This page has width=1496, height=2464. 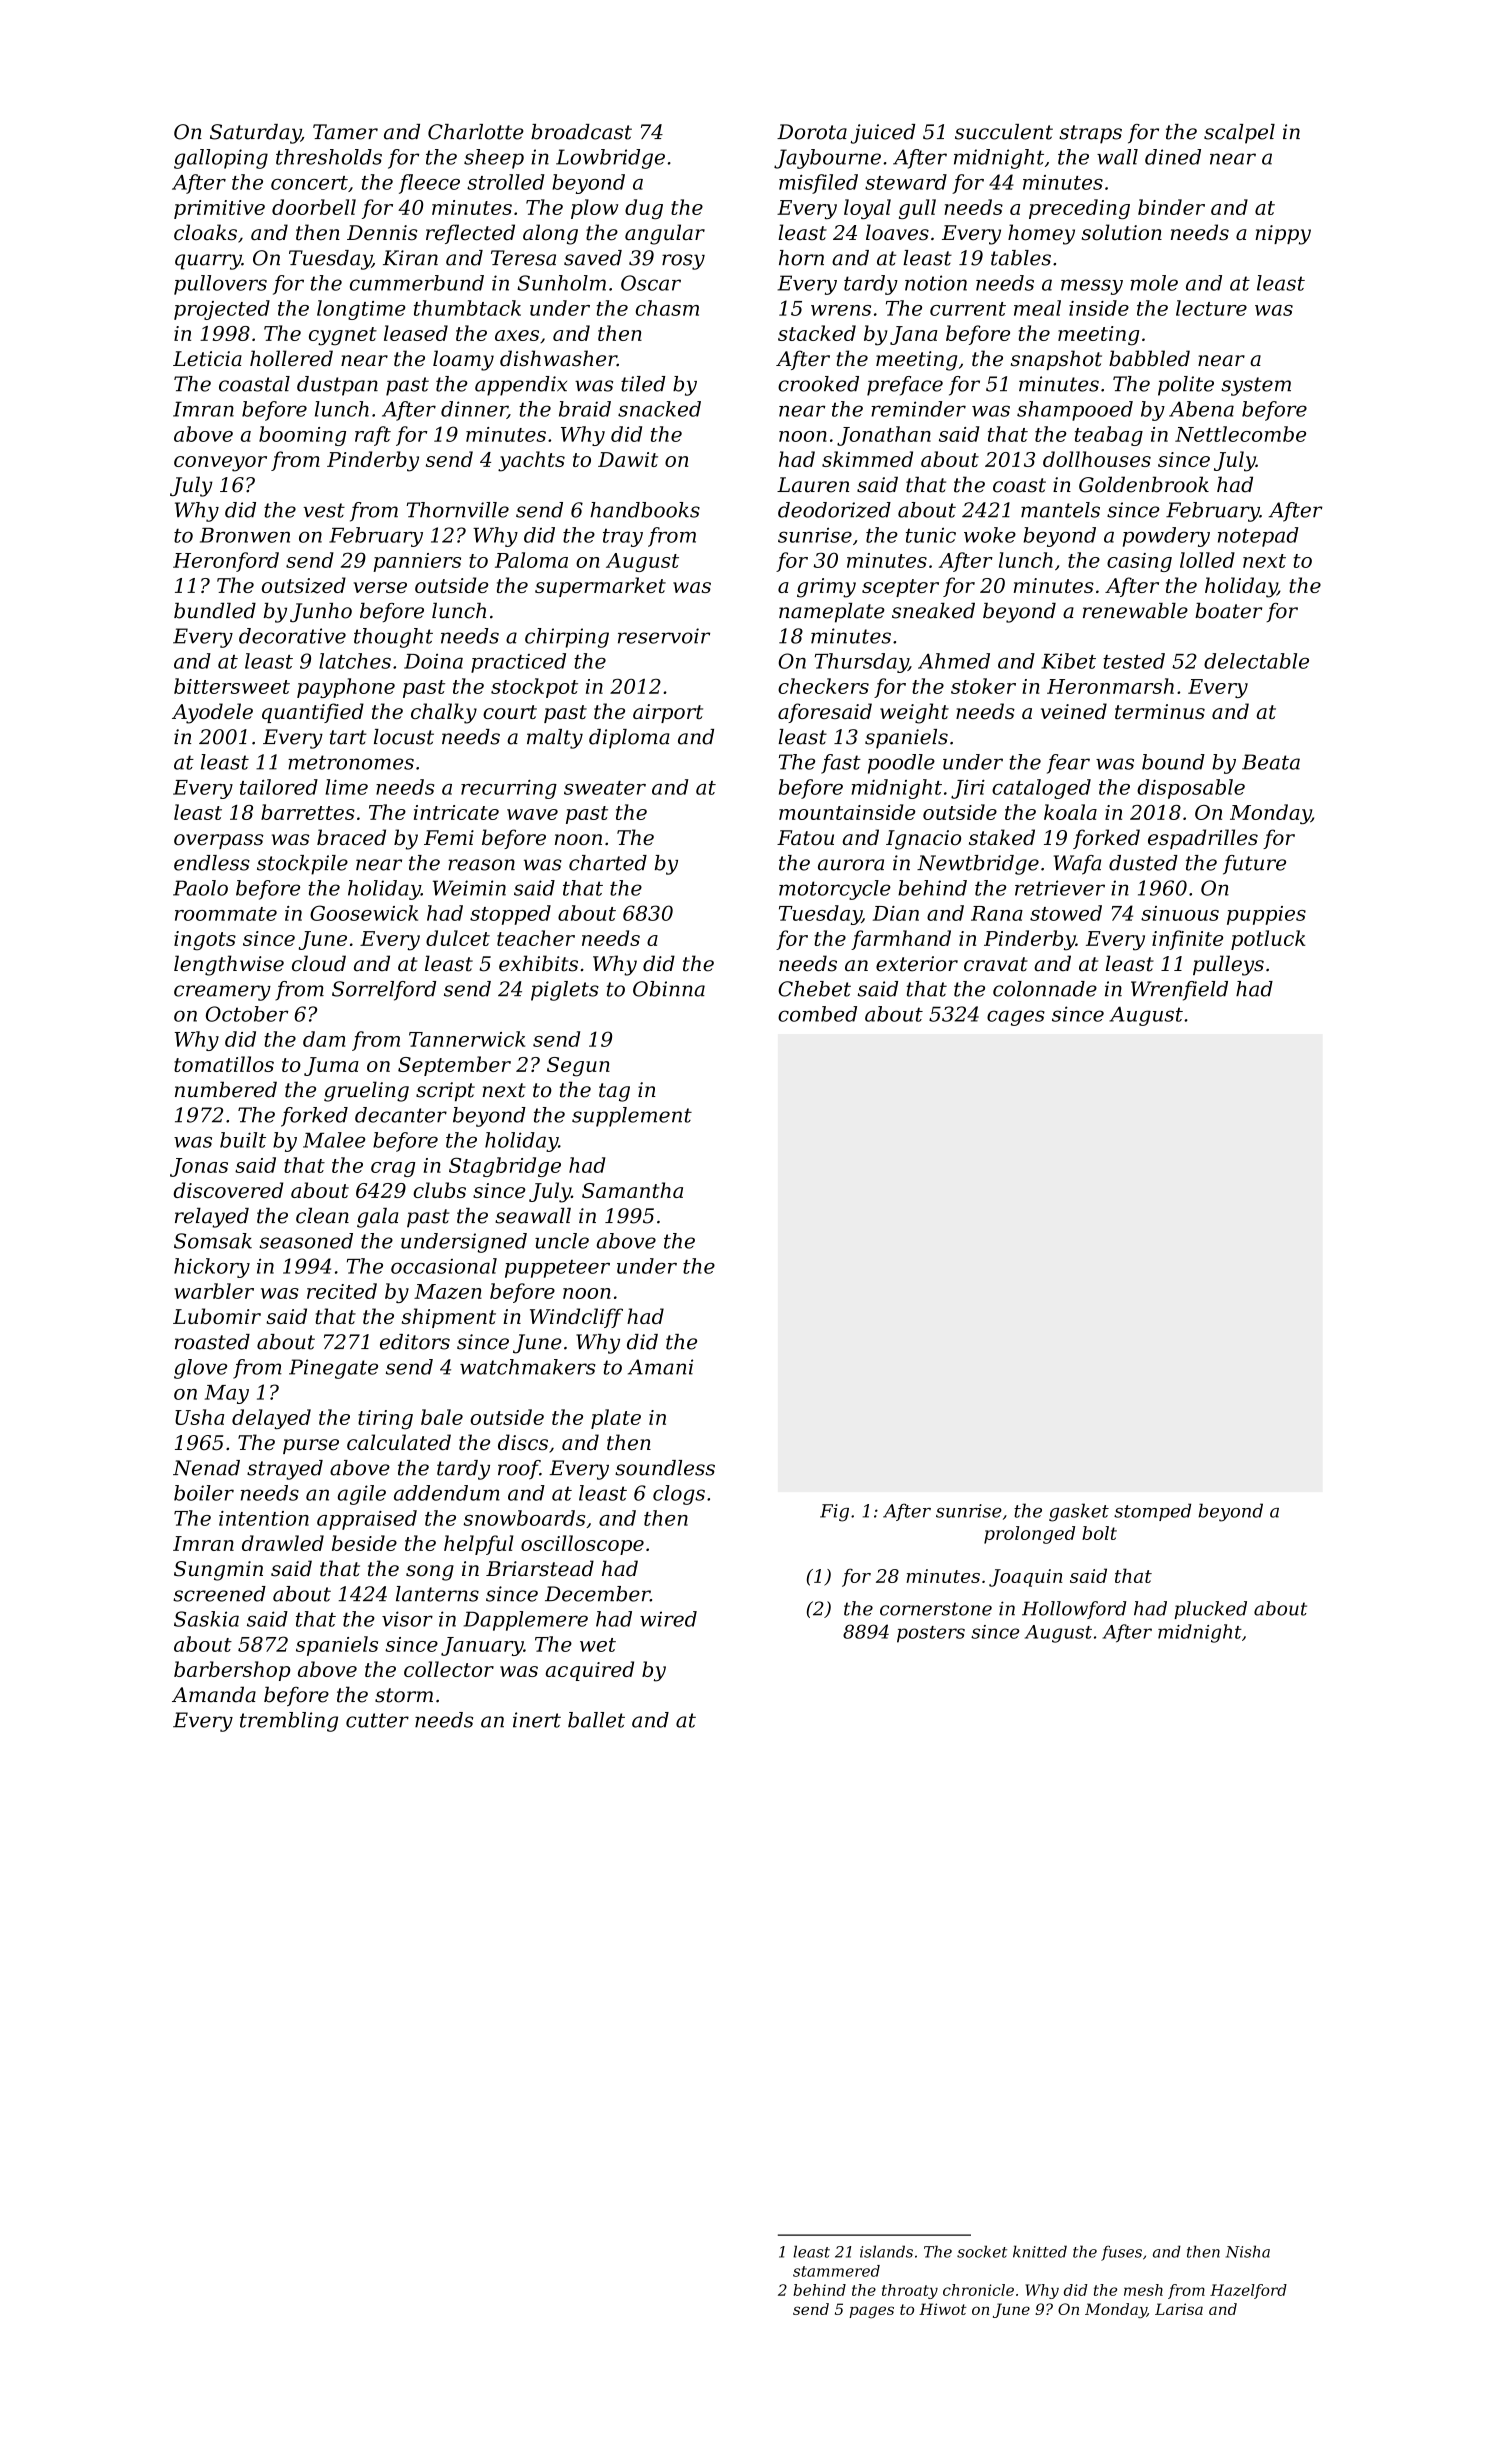 I want to click on Dawit, so click(x=628, y=459).
